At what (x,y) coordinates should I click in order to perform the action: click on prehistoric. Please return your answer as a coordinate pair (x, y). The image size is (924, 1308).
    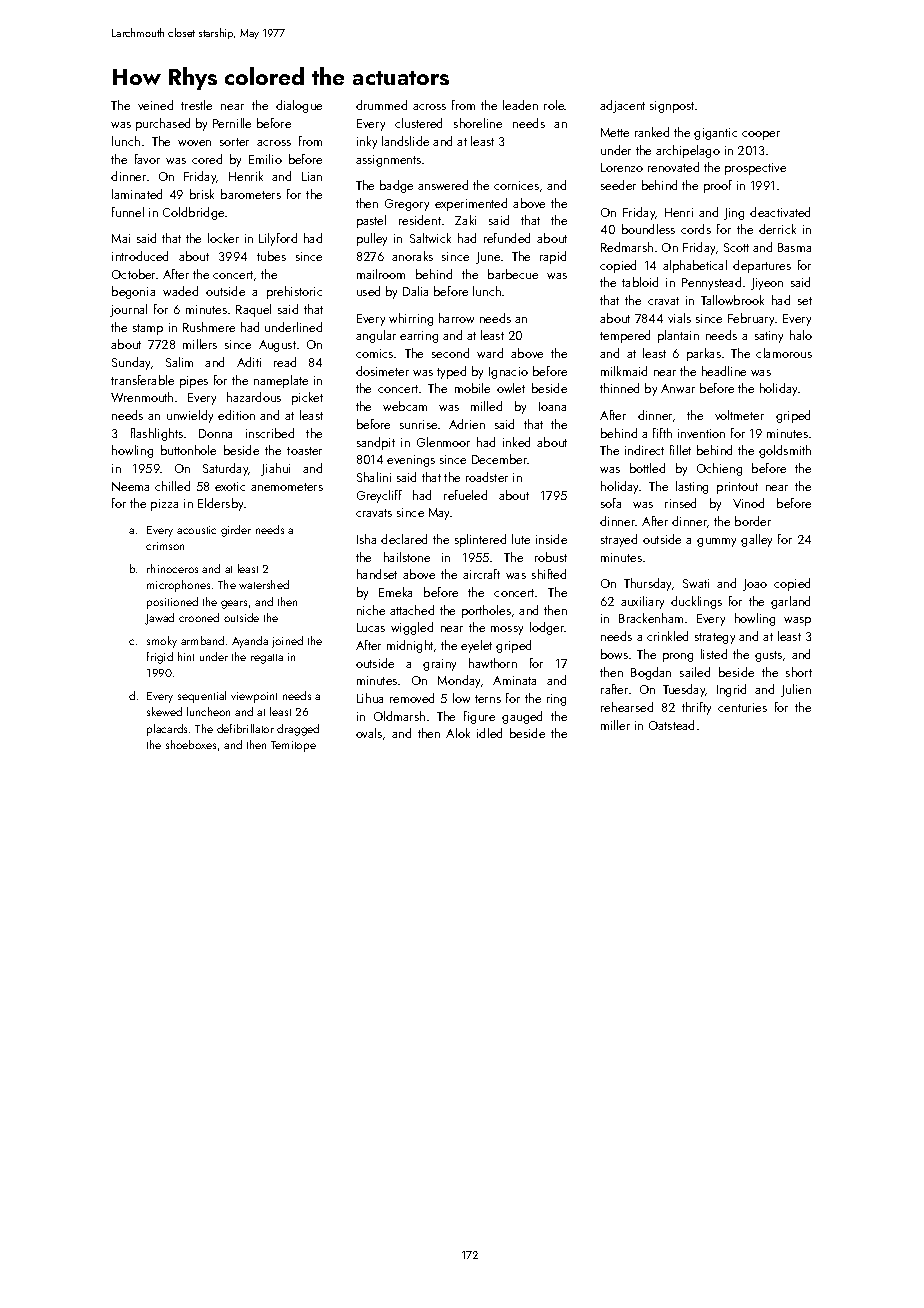
    Looking at the image, I should click on (294, 292).
